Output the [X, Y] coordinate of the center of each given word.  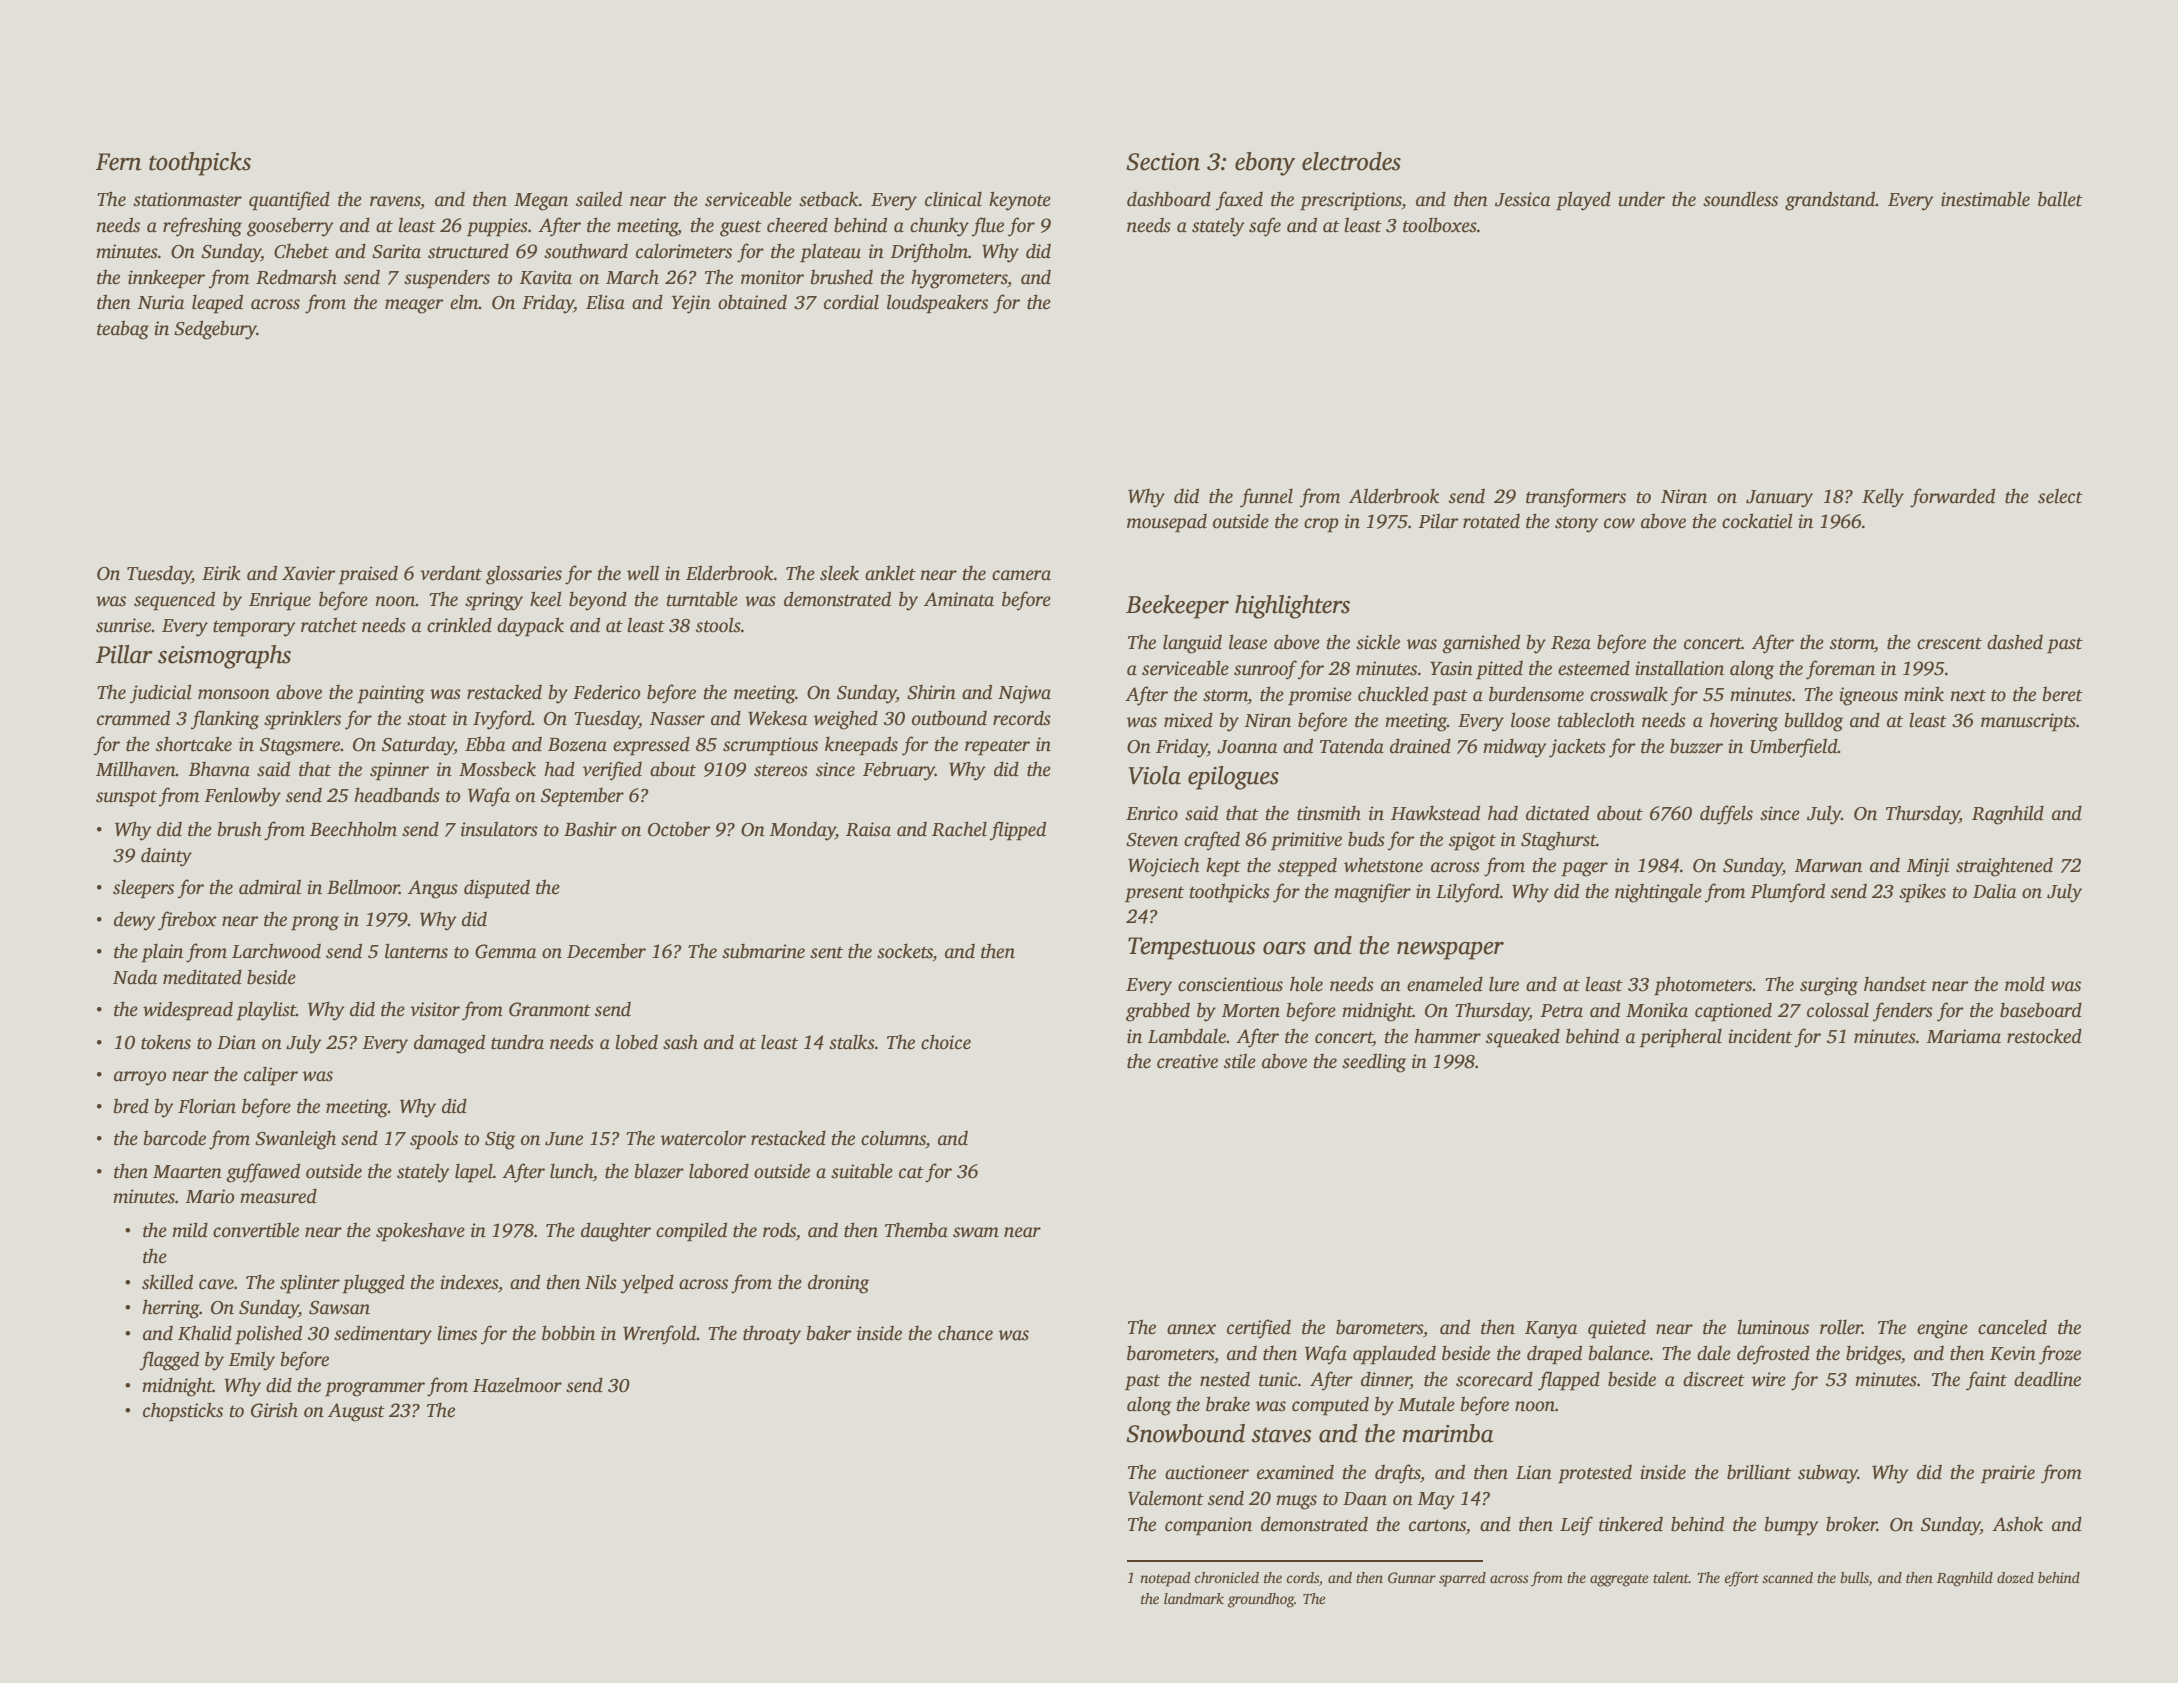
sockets [905, 952]
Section [1163, 162]
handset [1895, 984]
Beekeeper [1177, 607]
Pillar [124, 654]
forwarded [1952, 498]
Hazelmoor [517, 1385]
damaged [449, 1044]
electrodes [1351, 161]
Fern [118, 162]
